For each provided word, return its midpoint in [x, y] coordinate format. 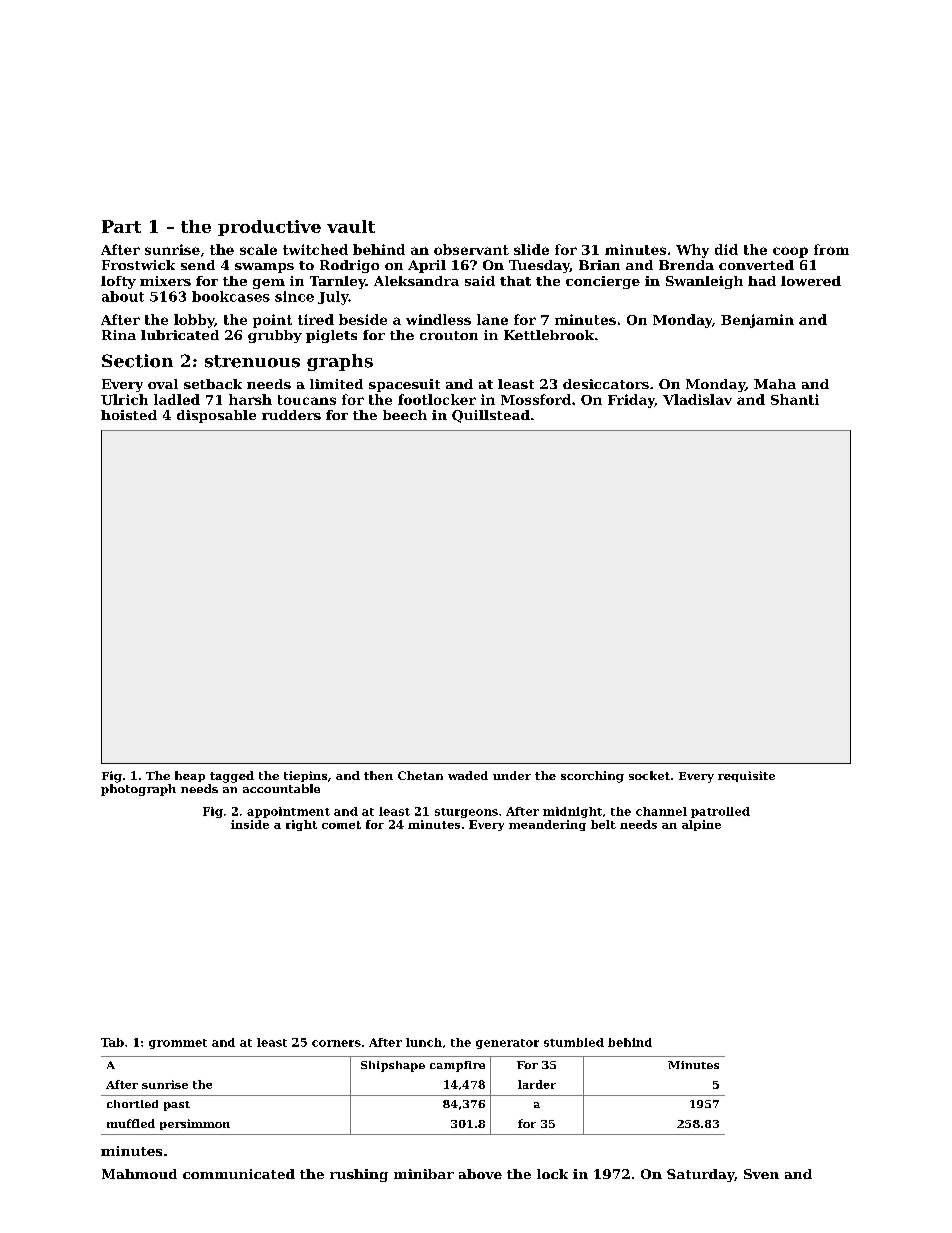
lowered [811, 281]
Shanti [795, 399]
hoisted [129, 415]
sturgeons [466, 813]
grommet [178, 1044]
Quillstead [491, 416]
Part [121, 226]
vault [351, 226]
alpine [701, 825]
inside [250, 824]
